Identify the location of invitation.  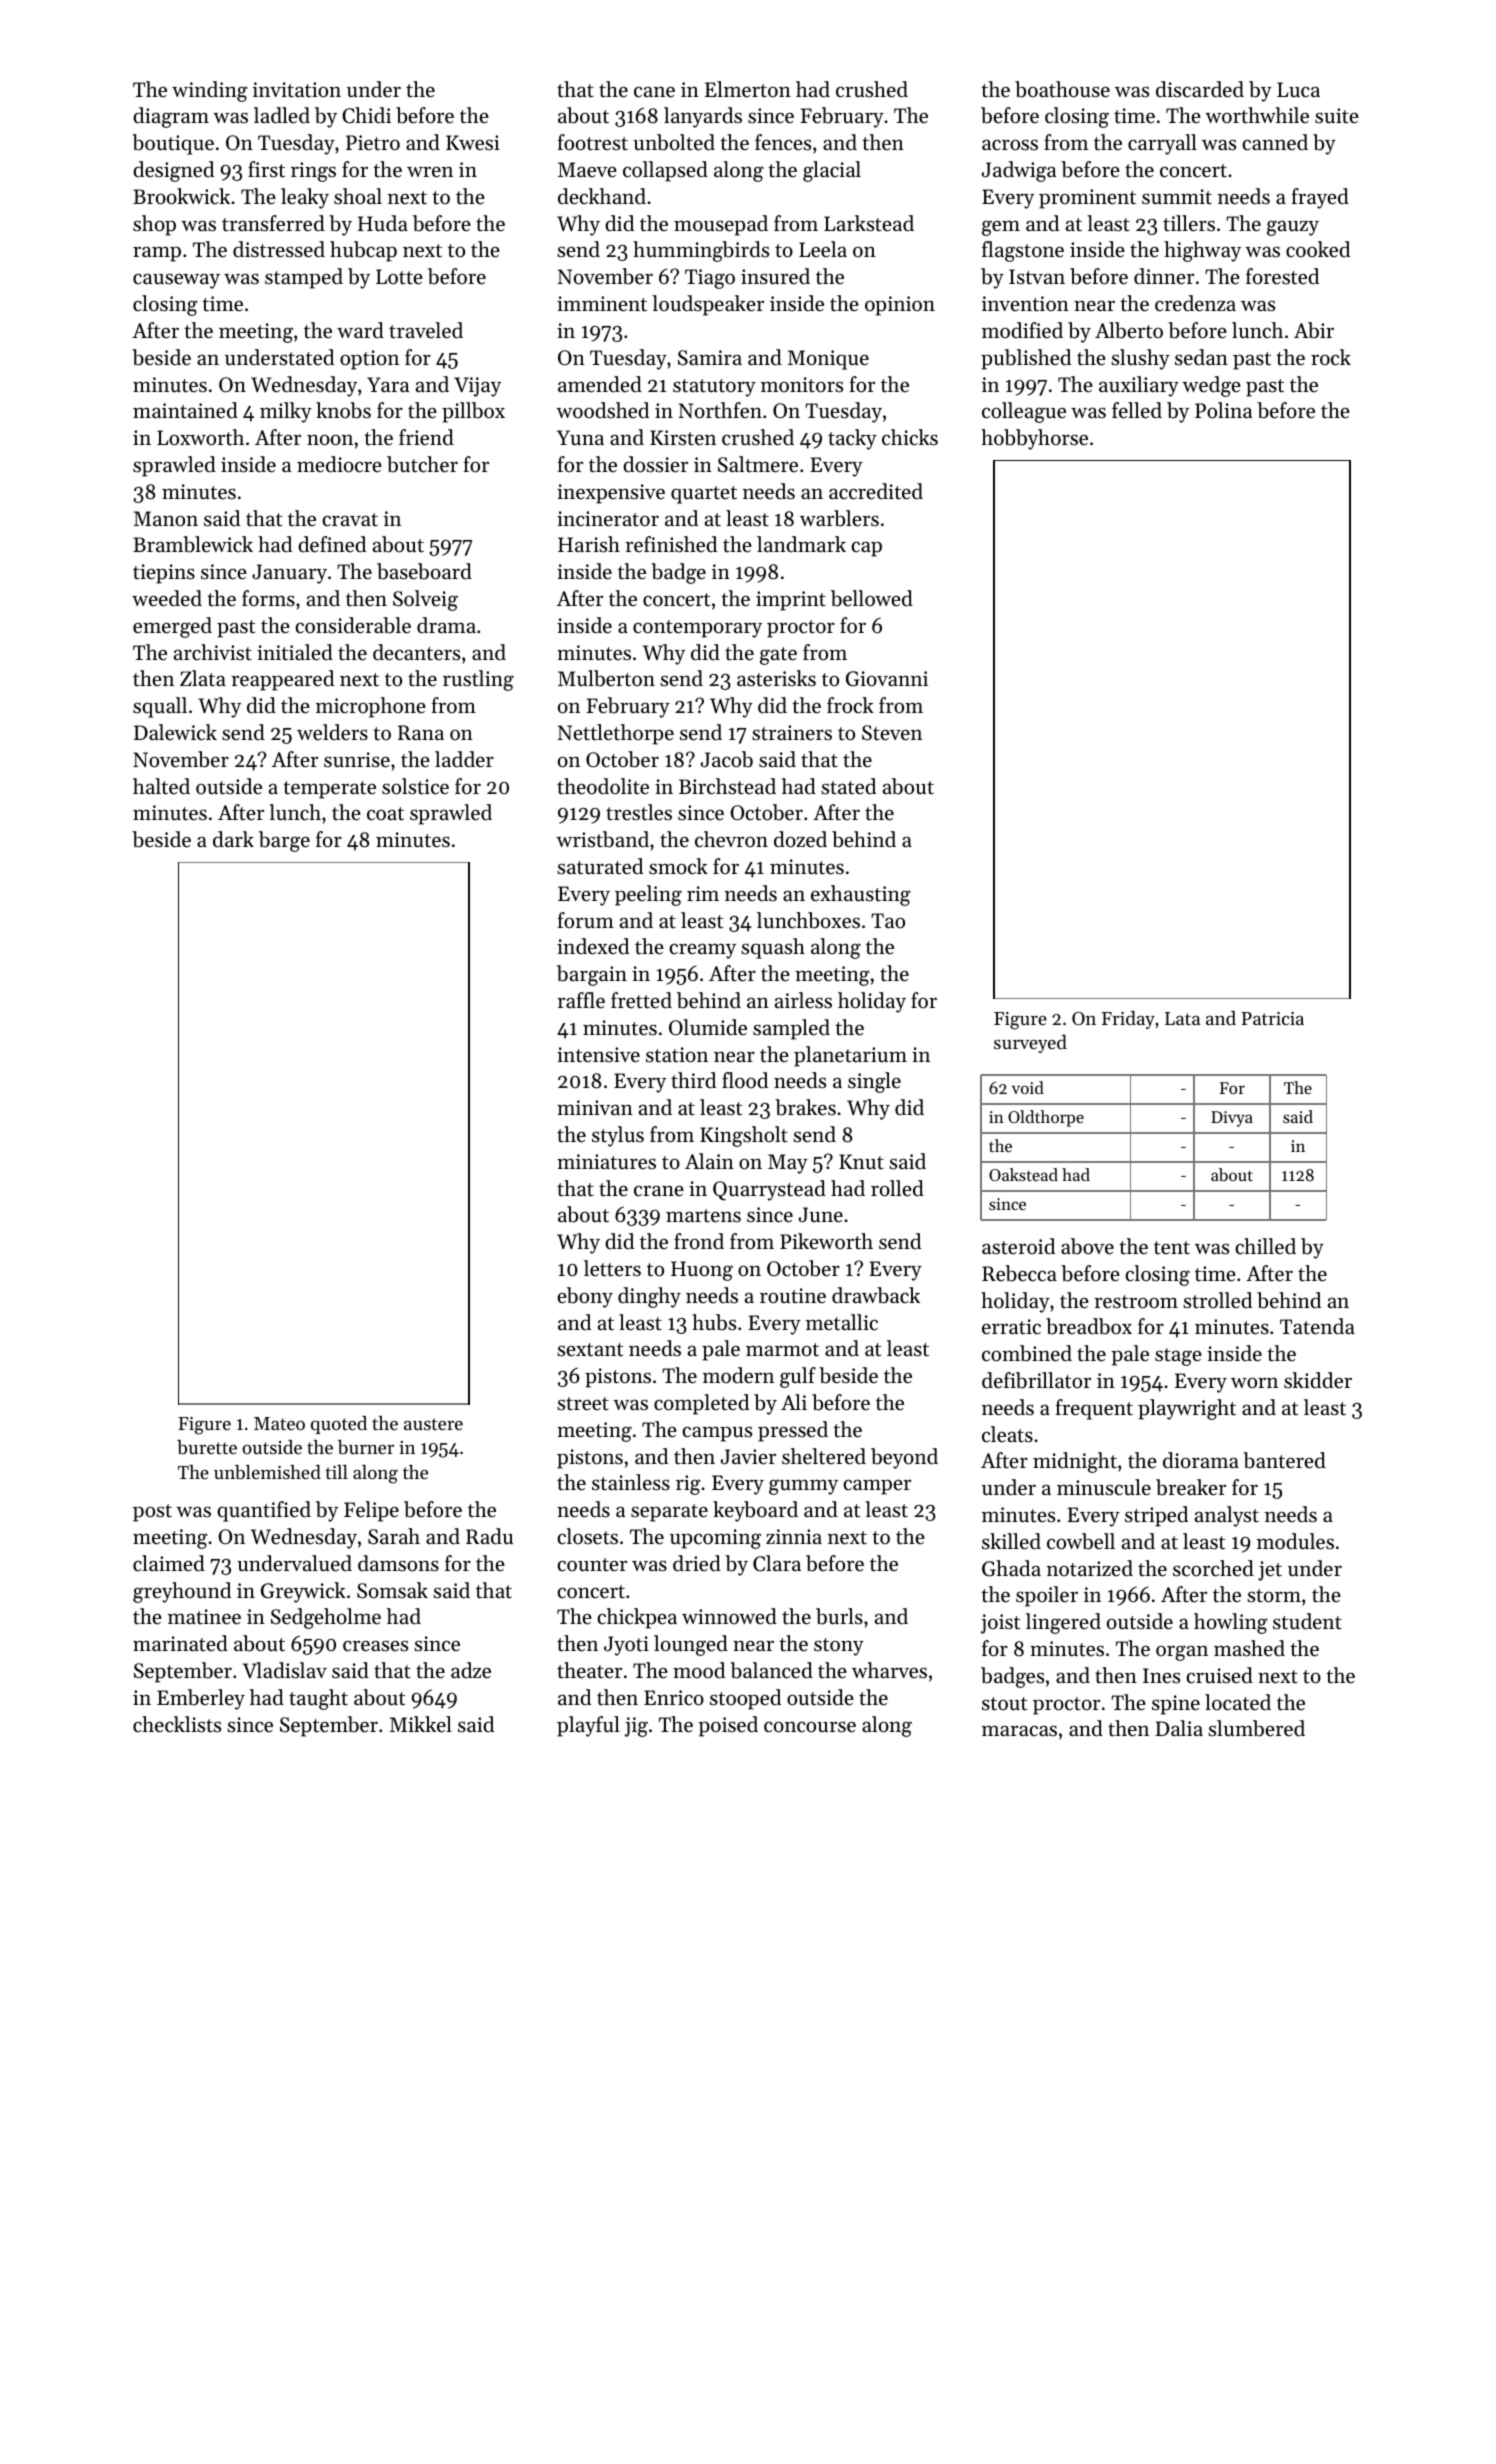
(297, 90).
